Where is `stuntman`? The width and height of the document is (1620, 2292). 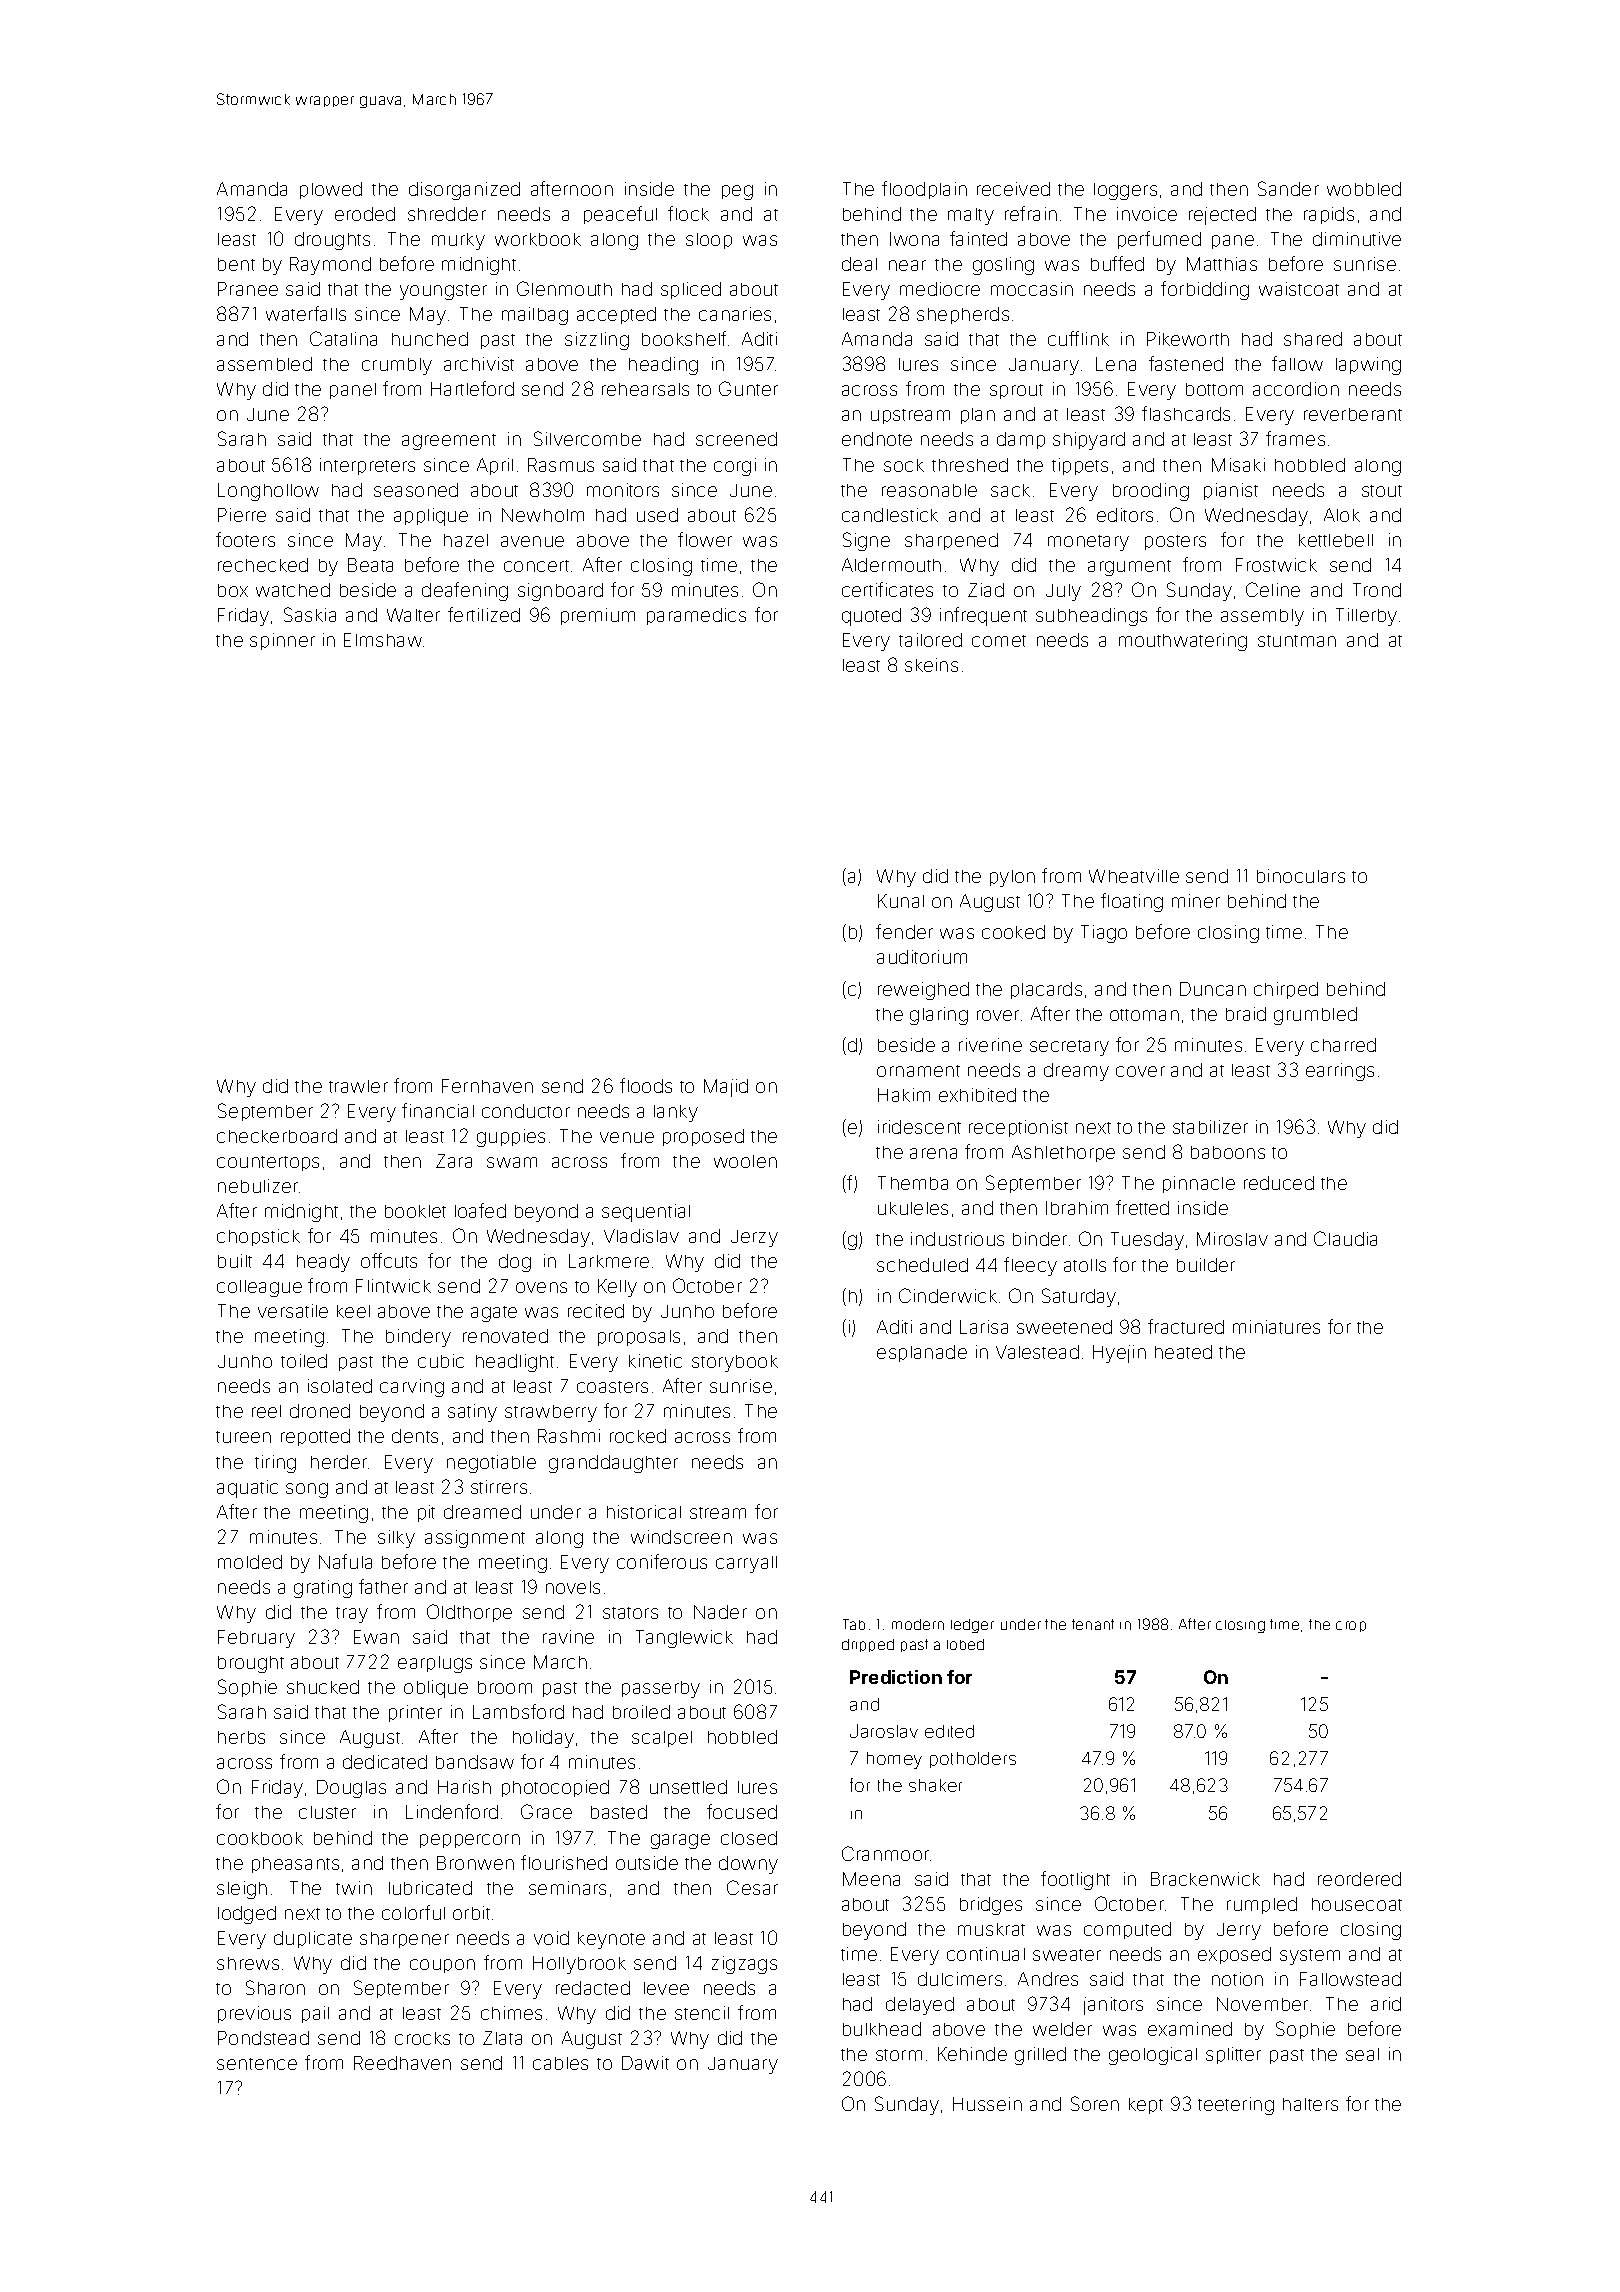 stuntman is located at coordinates (1297, 641).
